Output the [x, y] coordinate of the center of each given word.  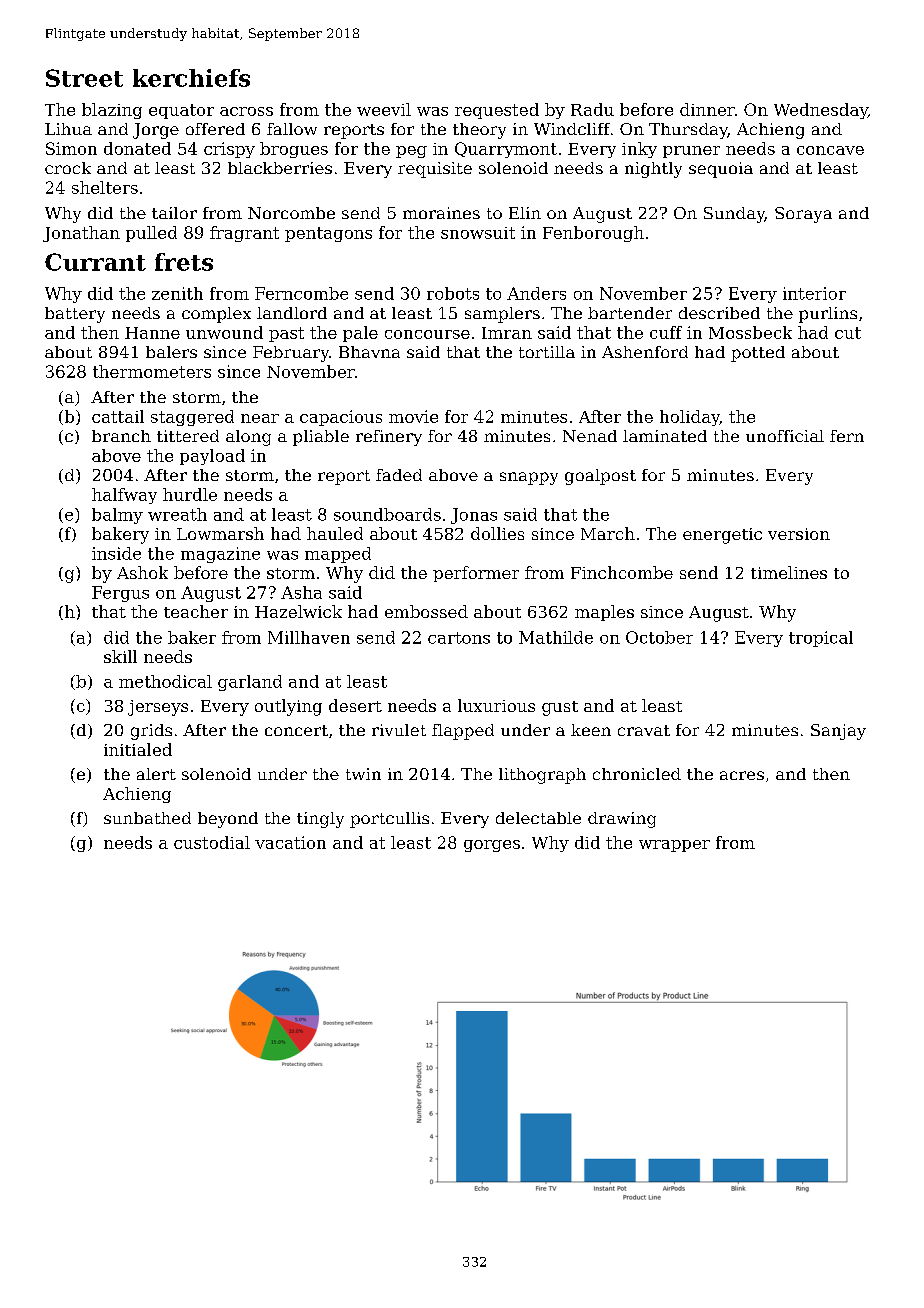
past [286, 334]
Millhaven [309, 637]
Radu [592, 109]
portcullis [389, 820]
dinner [707, 109]
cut [848, 333]
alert [156, 774]
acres [742, 775]
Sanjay [838, 732]
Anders [536, 293]
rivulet [399, 730]
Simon [71, 148]
